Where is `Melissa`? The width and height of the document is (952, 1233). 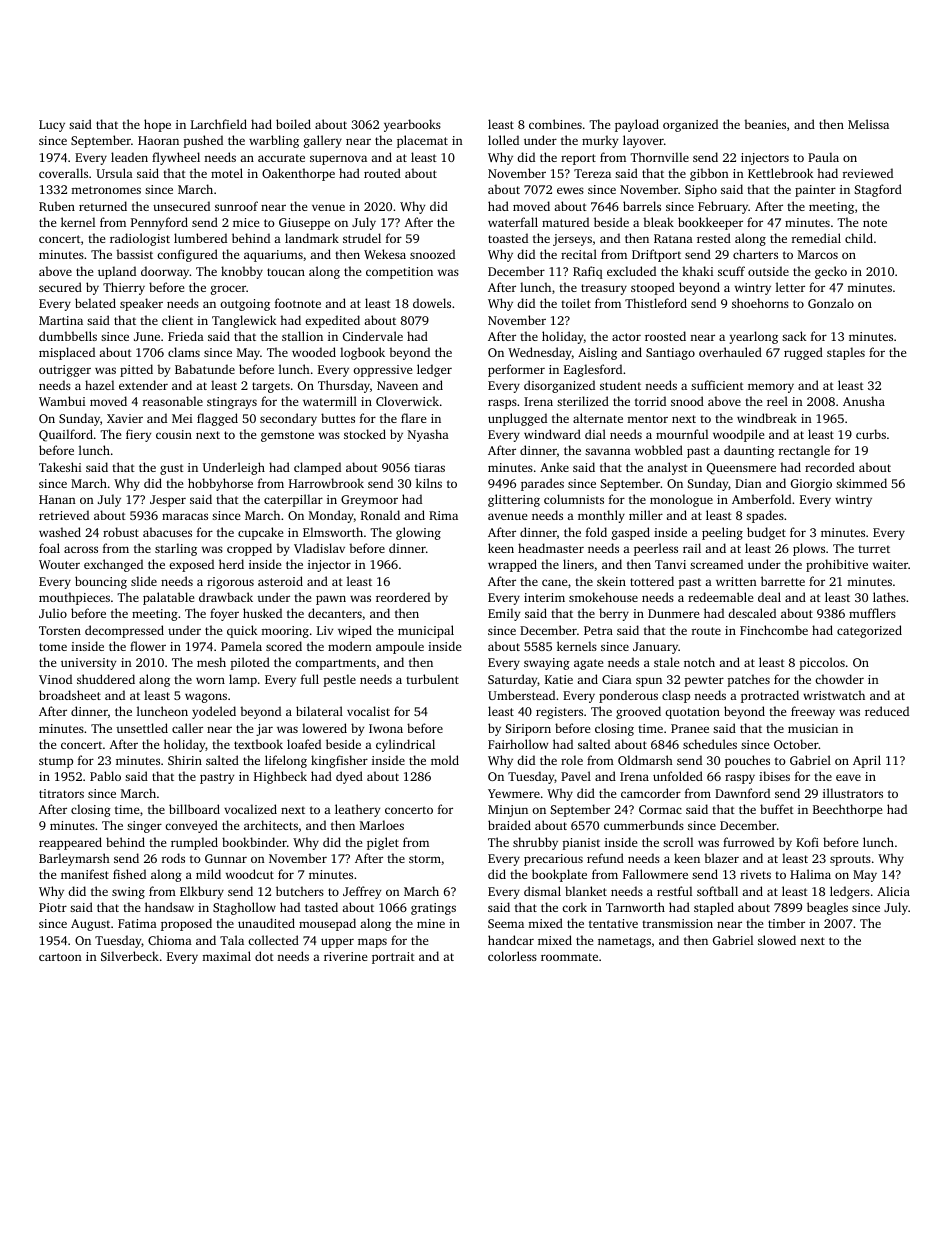
Melissa is located at coordinates (868, 124).
